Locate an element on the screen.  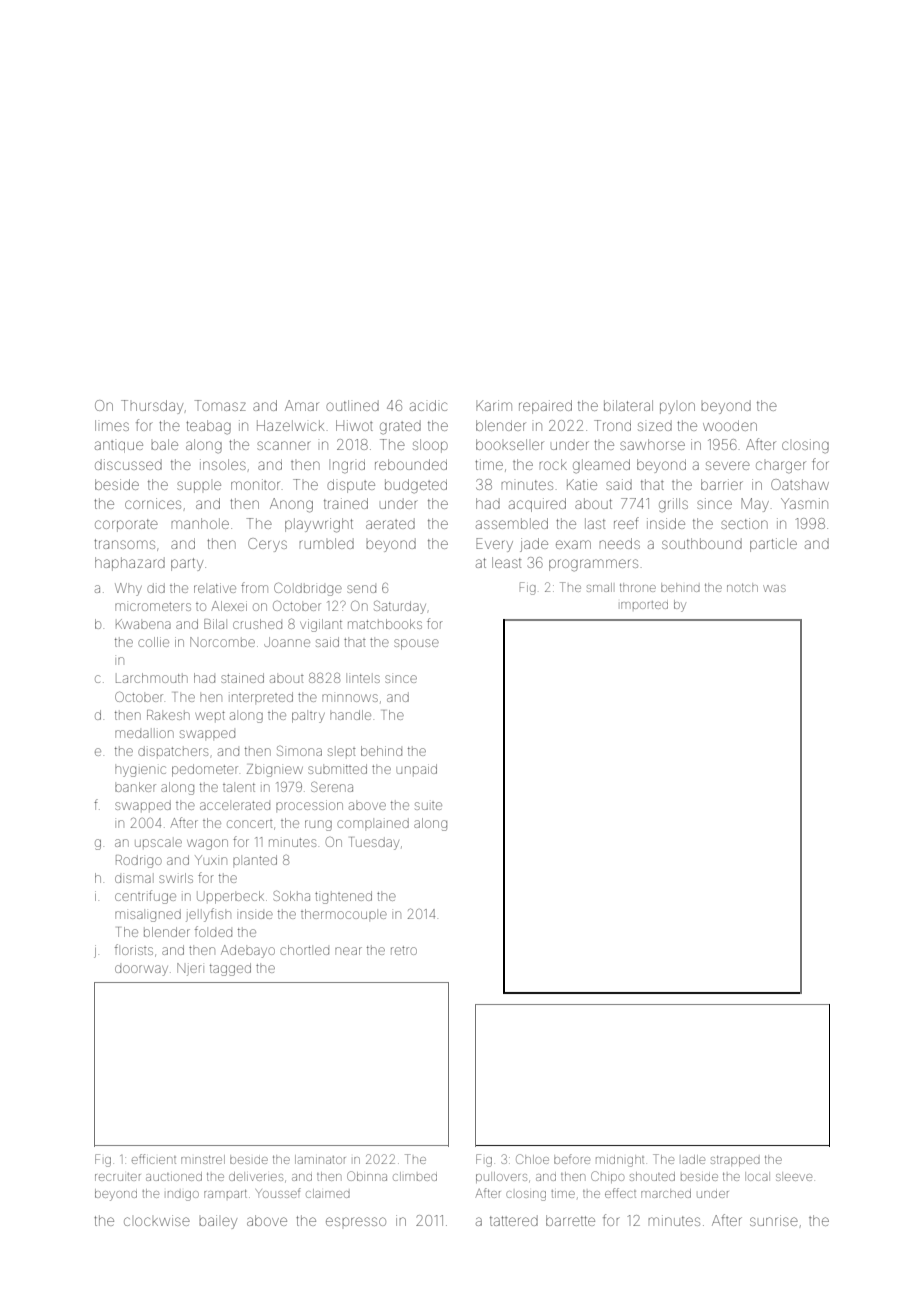
scanner is located at coordinates (284, 445).
